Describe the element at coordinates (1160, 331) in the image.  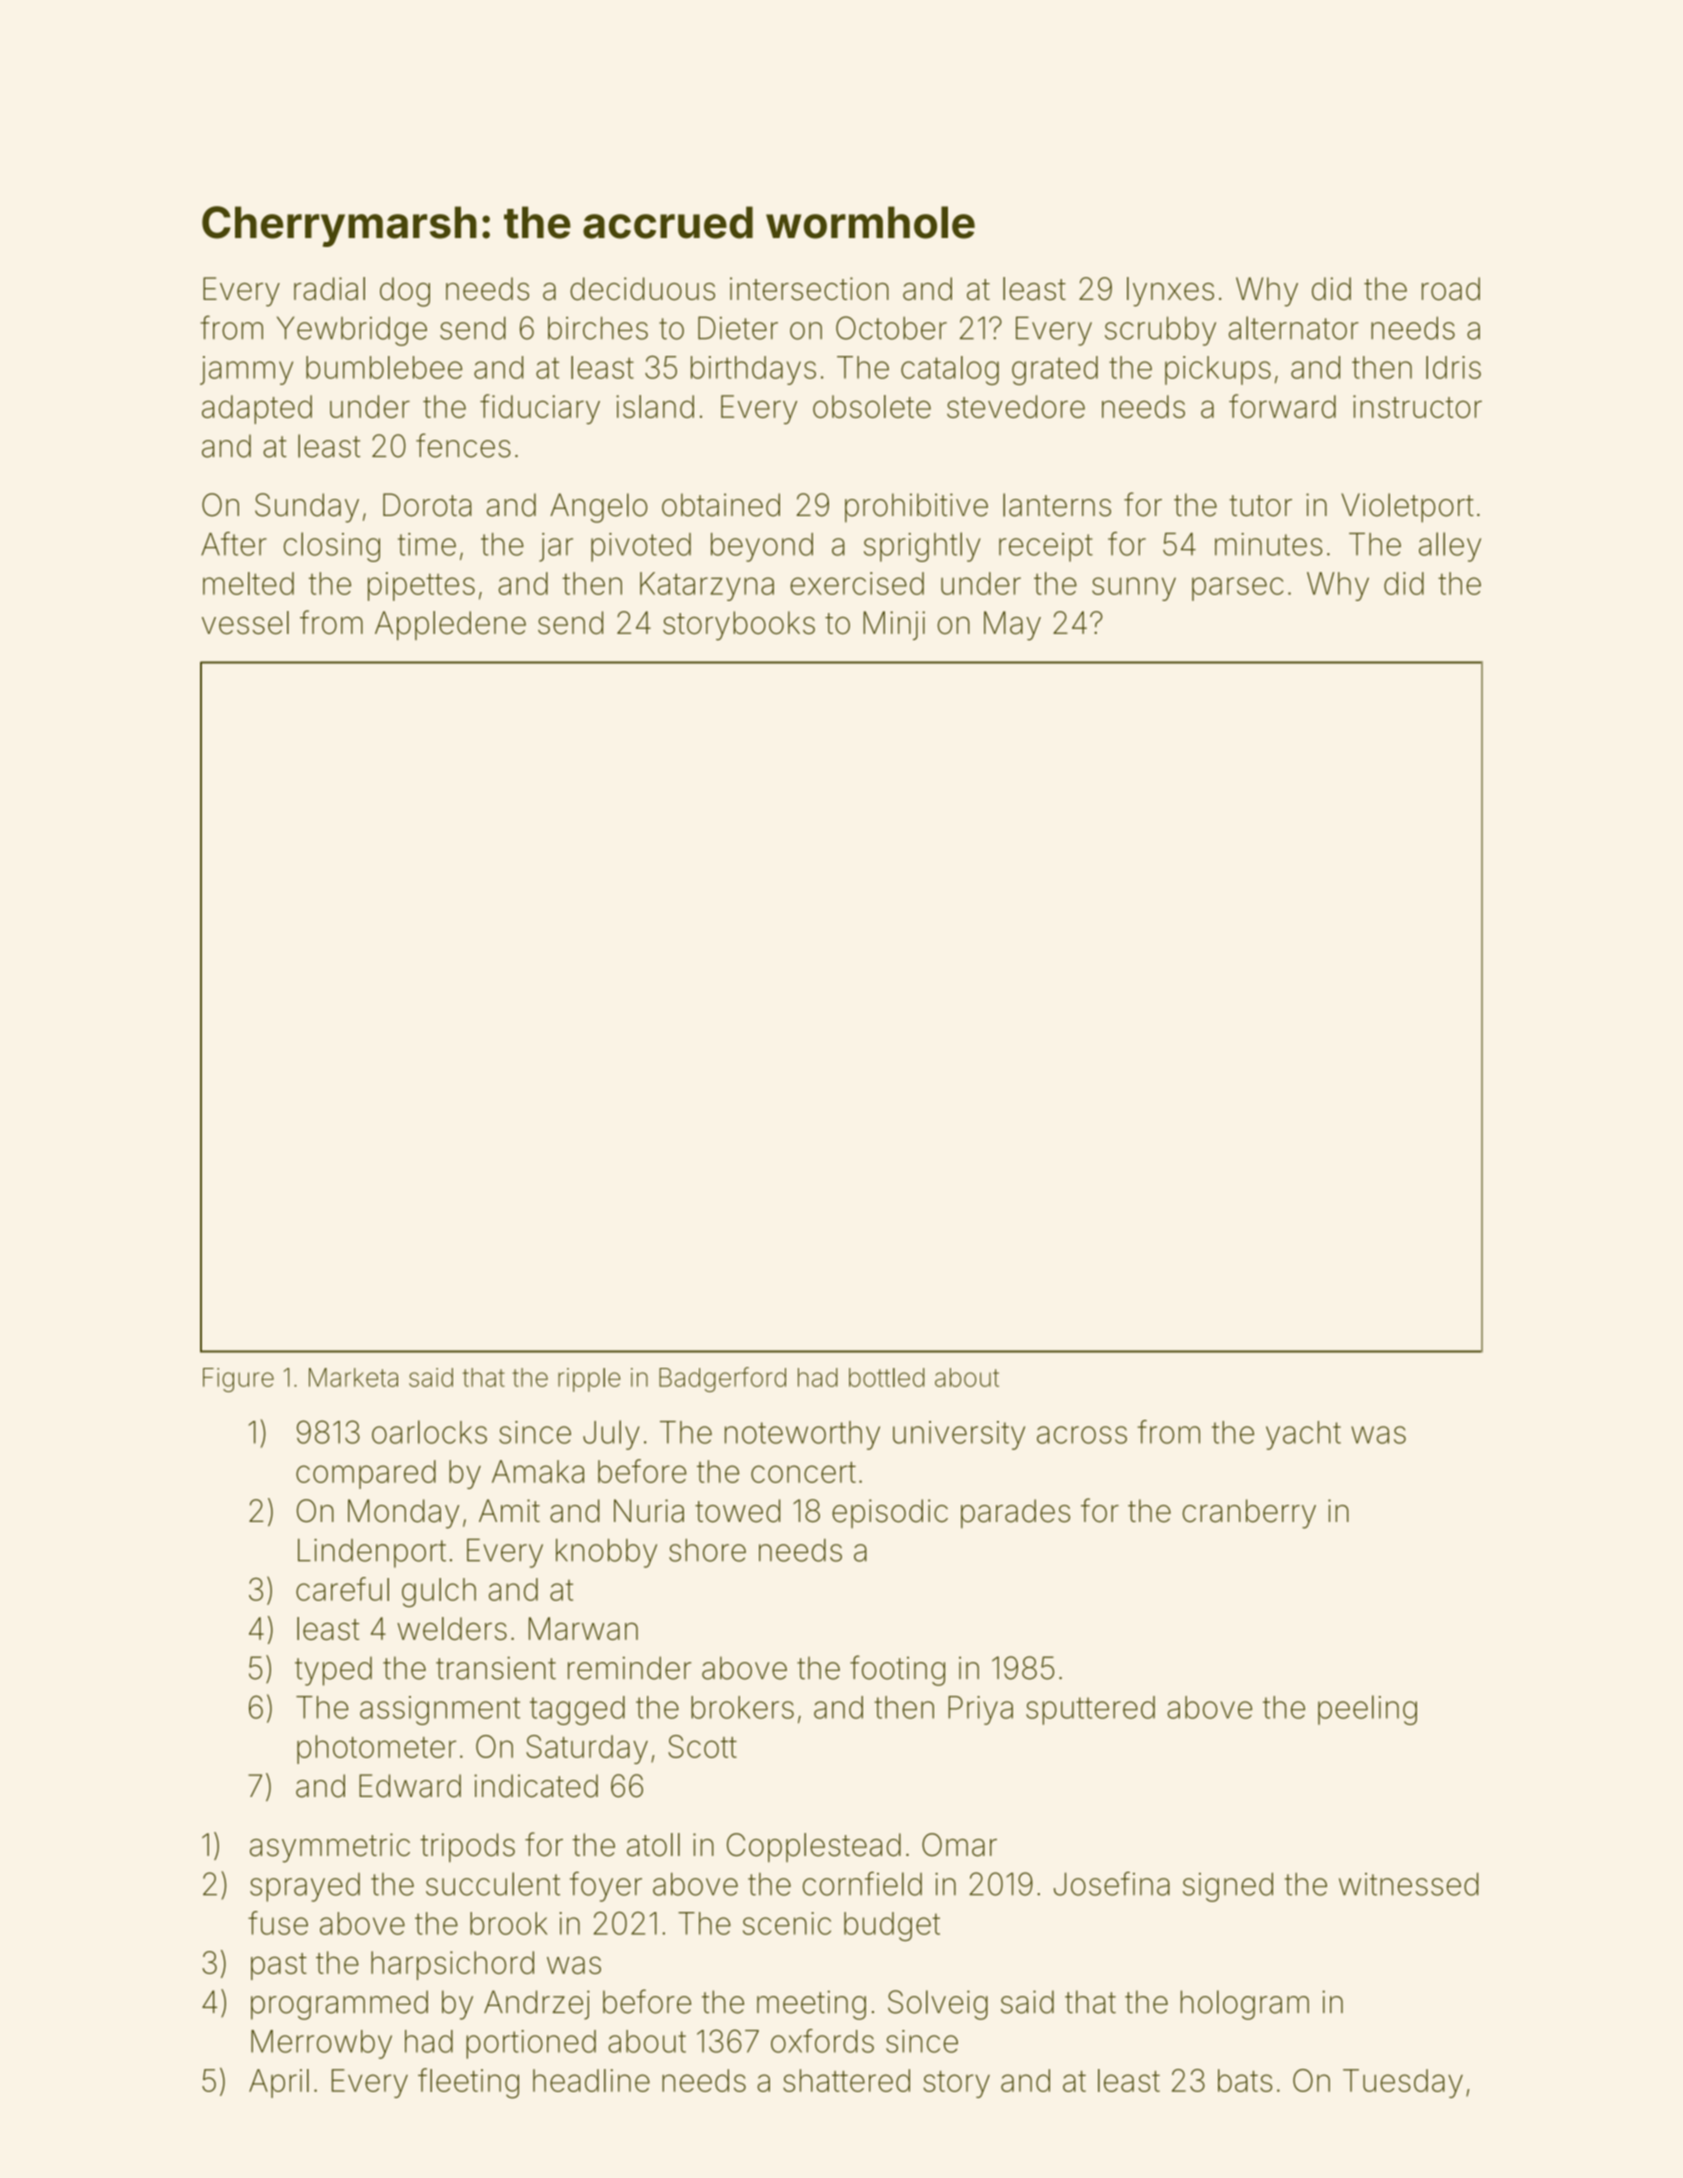
I see `scrubby` at that location.
